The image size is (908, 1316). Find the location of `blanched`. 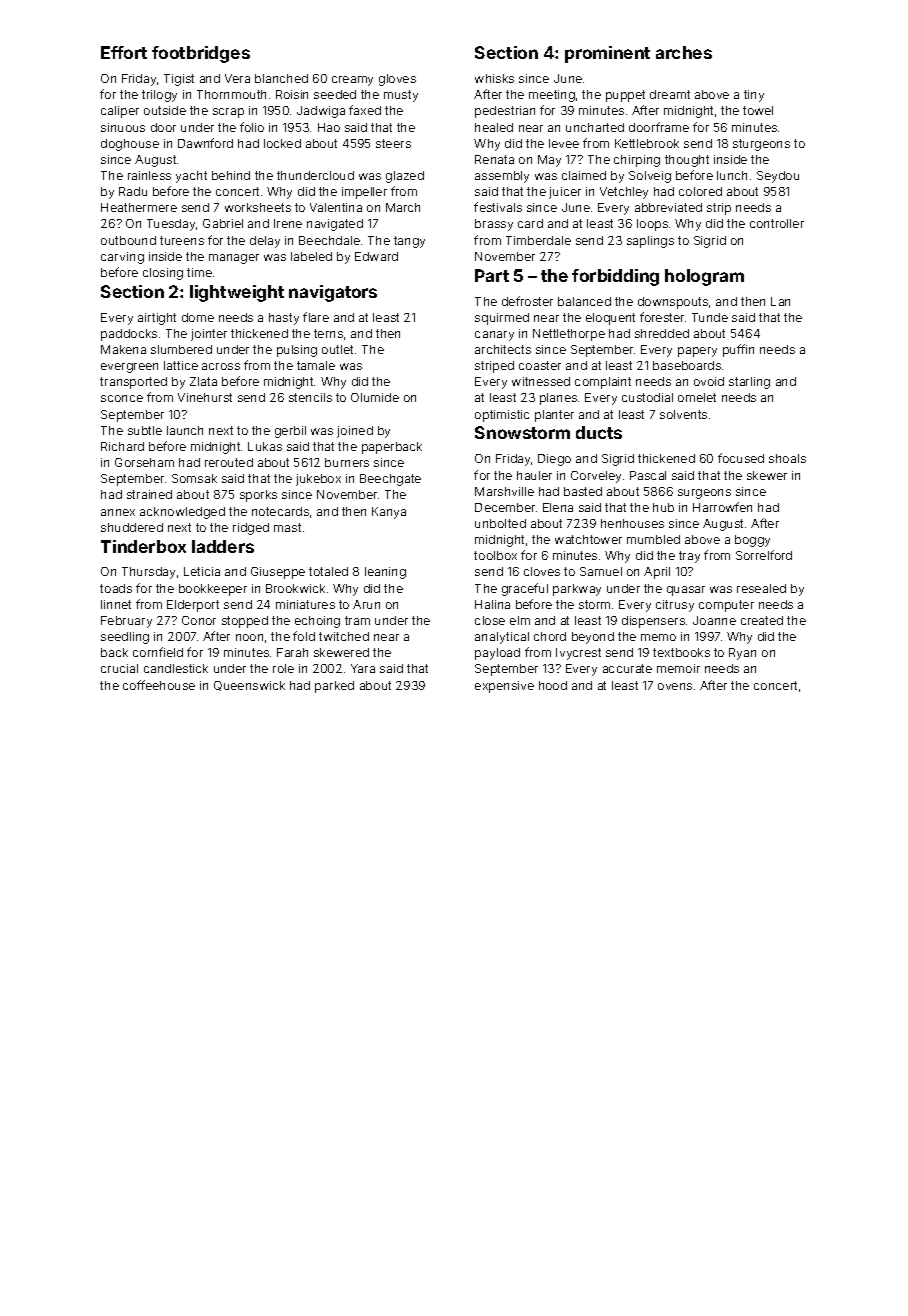

blanched is located at coordinates (281, 78).
